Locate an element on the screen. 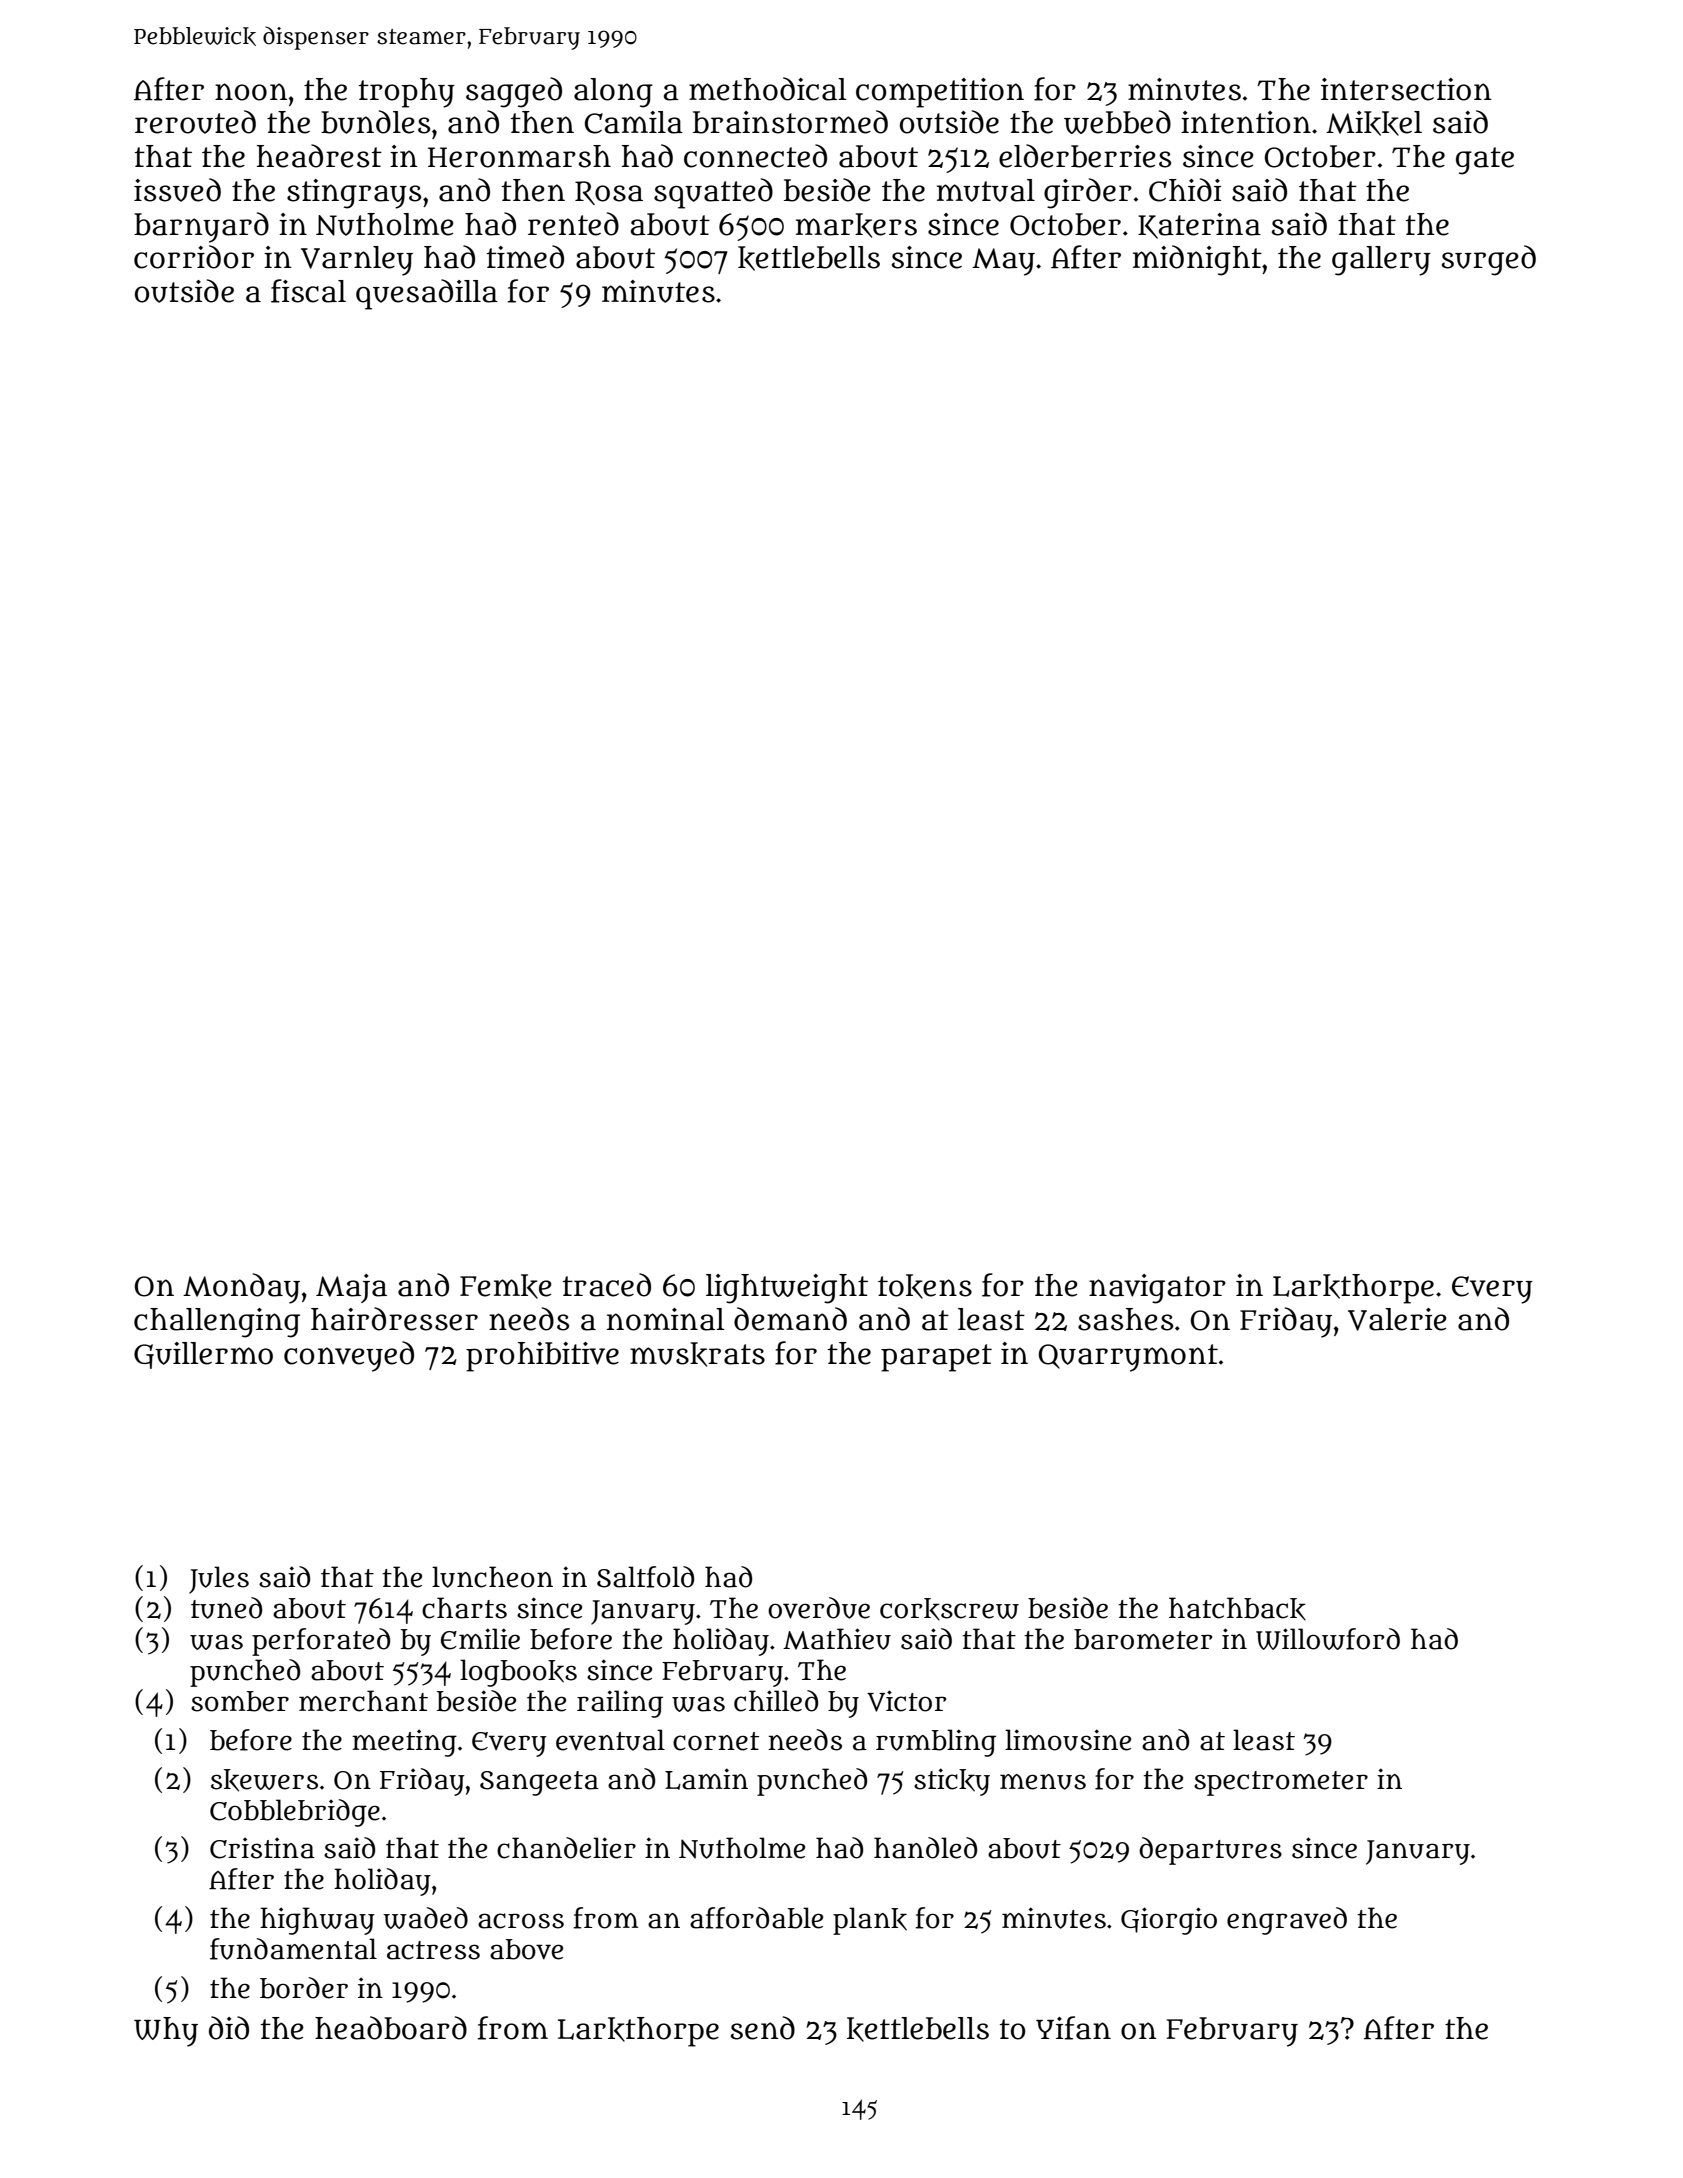 The height and width of the screenshot is (2178, 1683). did is located at coordinates (229, 2028).
